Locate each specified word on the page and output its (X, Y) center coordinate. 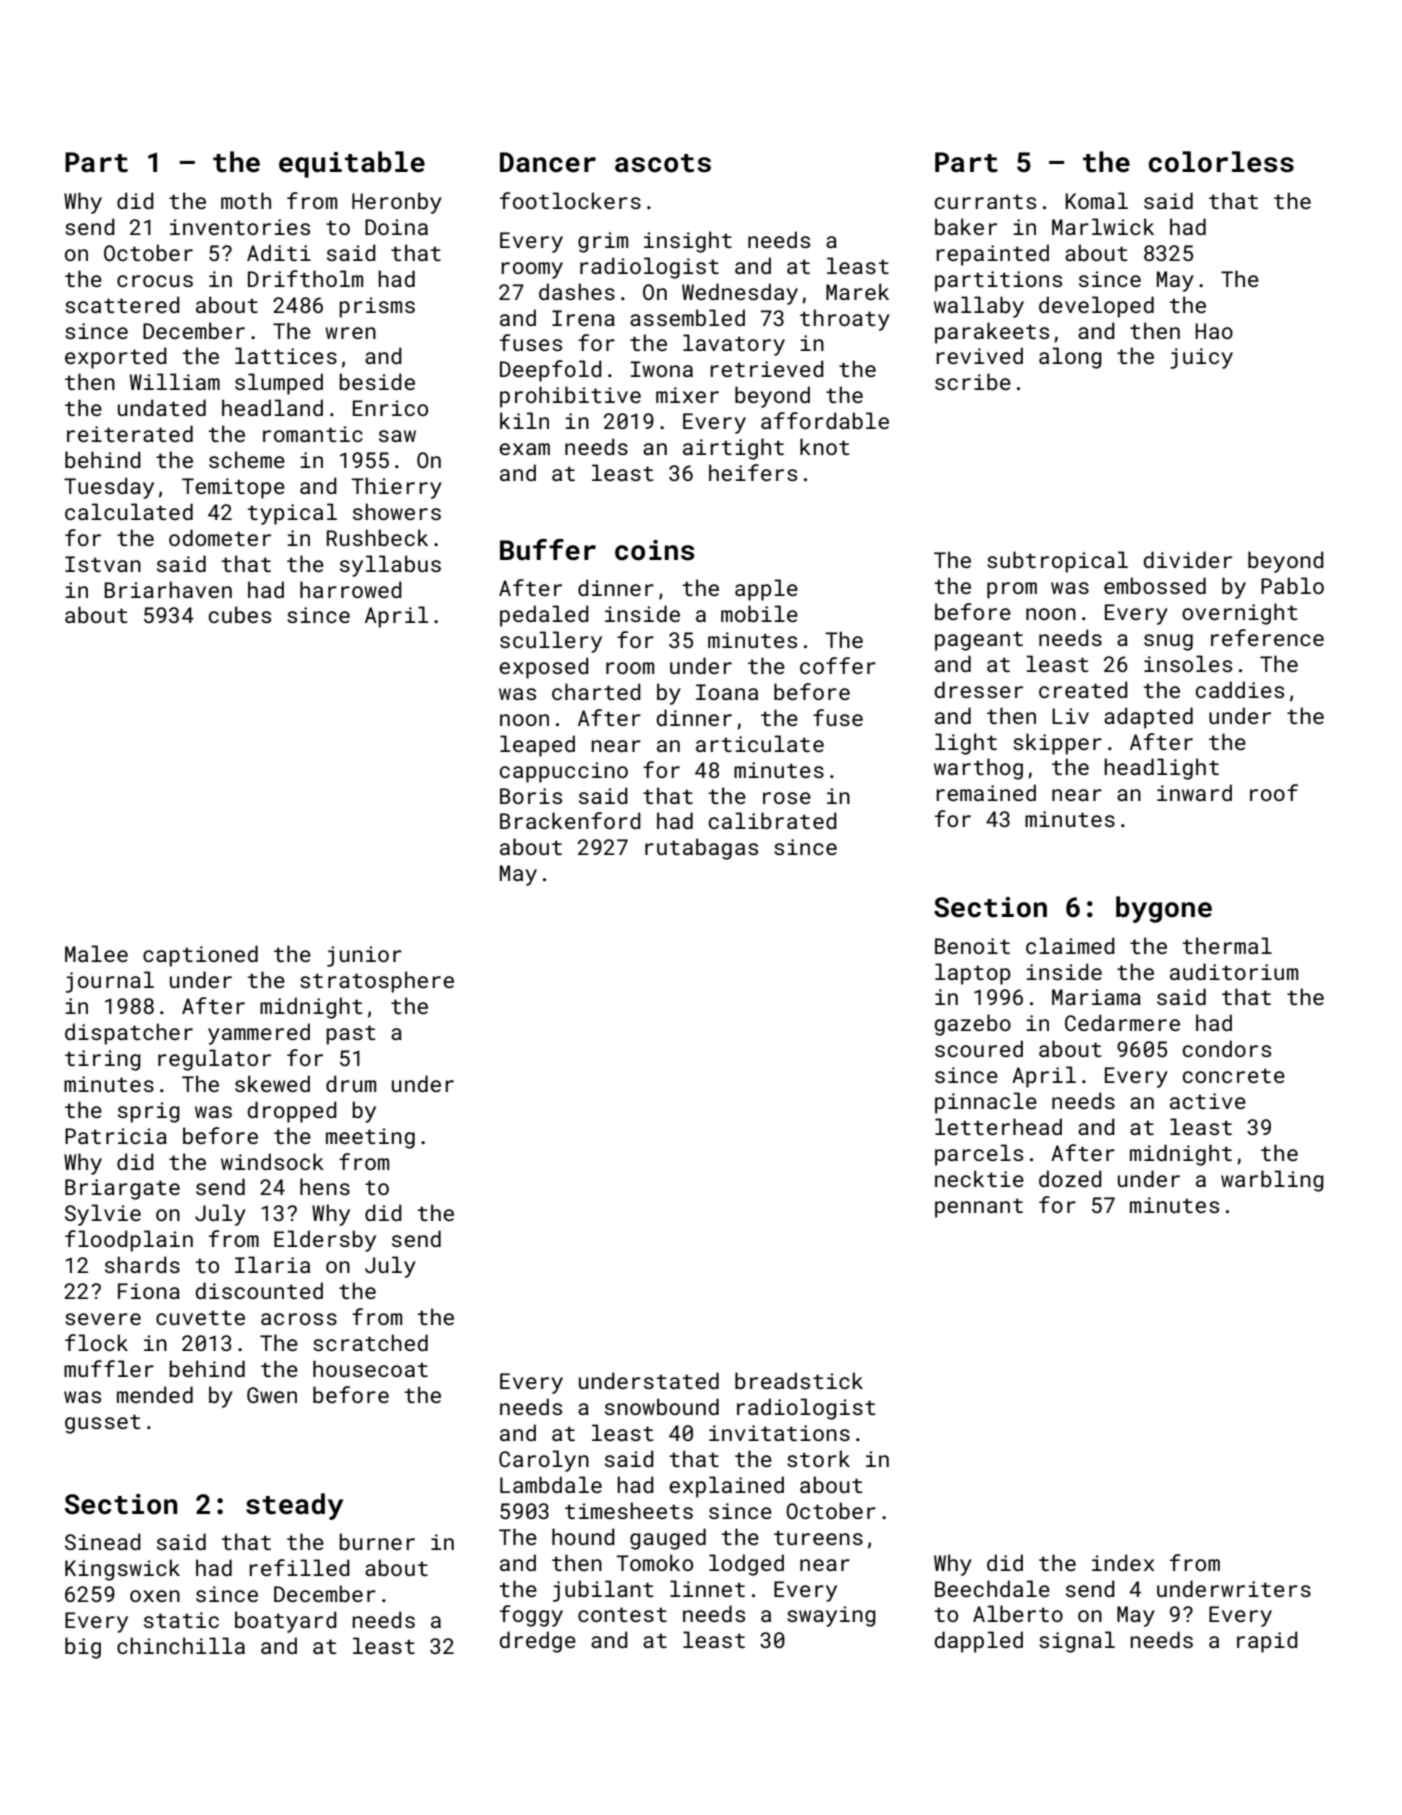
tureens (818, 1537)
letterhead (998, 1126)
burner (377, 1541)
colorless (1221, 162)
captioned (200, 956)
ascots (663, 163)
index (1123, 1562)
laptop (973, 974)
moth (246, 200)
